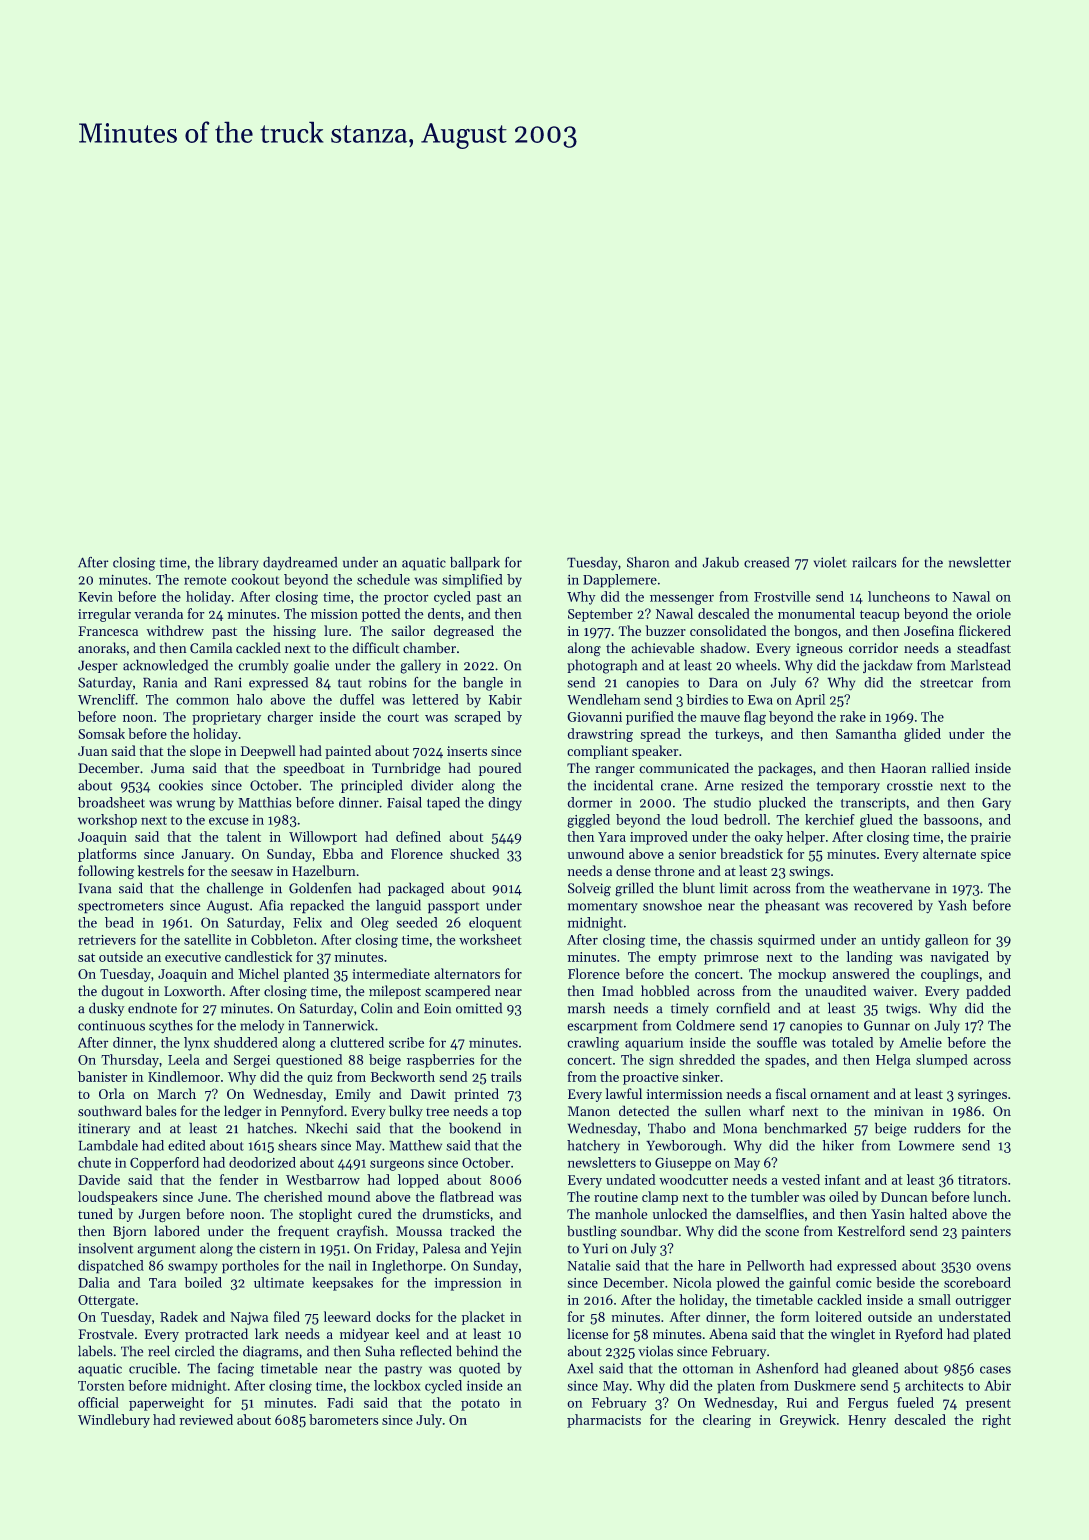 The image size is (1089, 1540). Describe the element at coordinates (603, 908) in the page. I see `momentary` at that location.
